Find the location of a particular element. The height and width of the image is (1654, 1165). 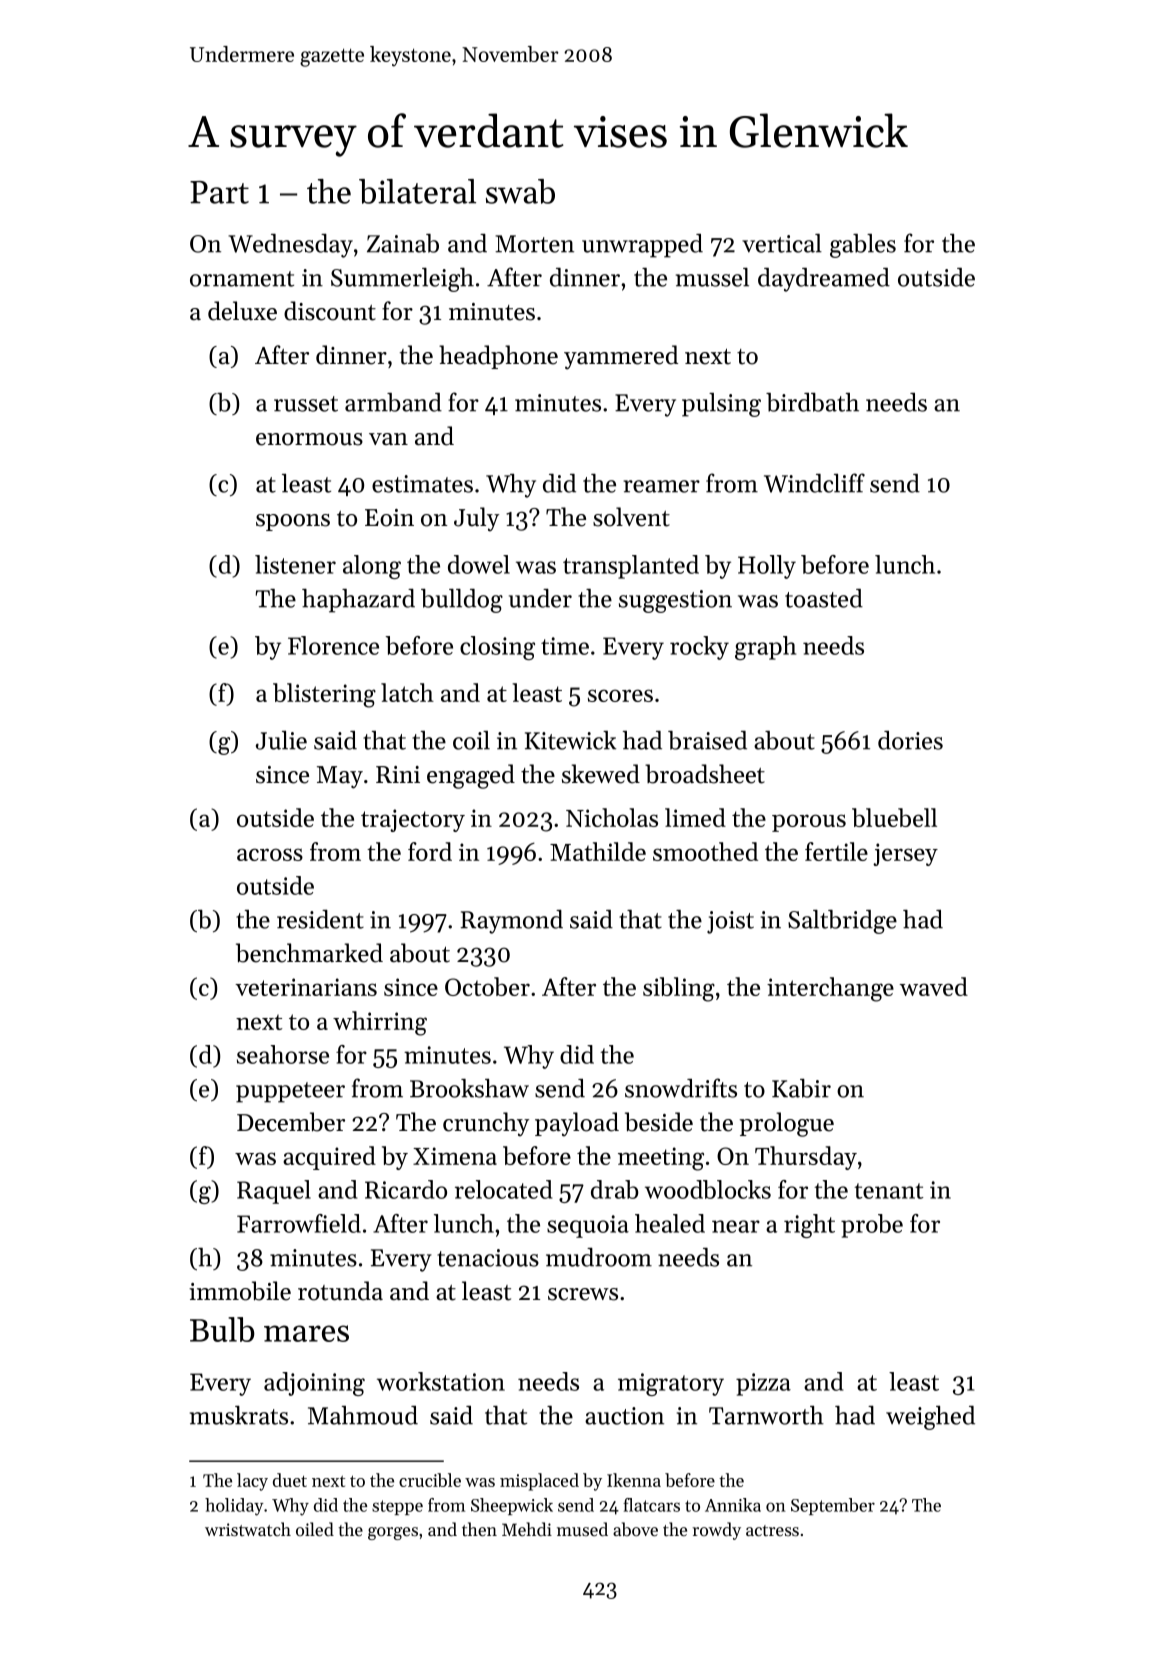

September is located at coordinates (833, 1506).
